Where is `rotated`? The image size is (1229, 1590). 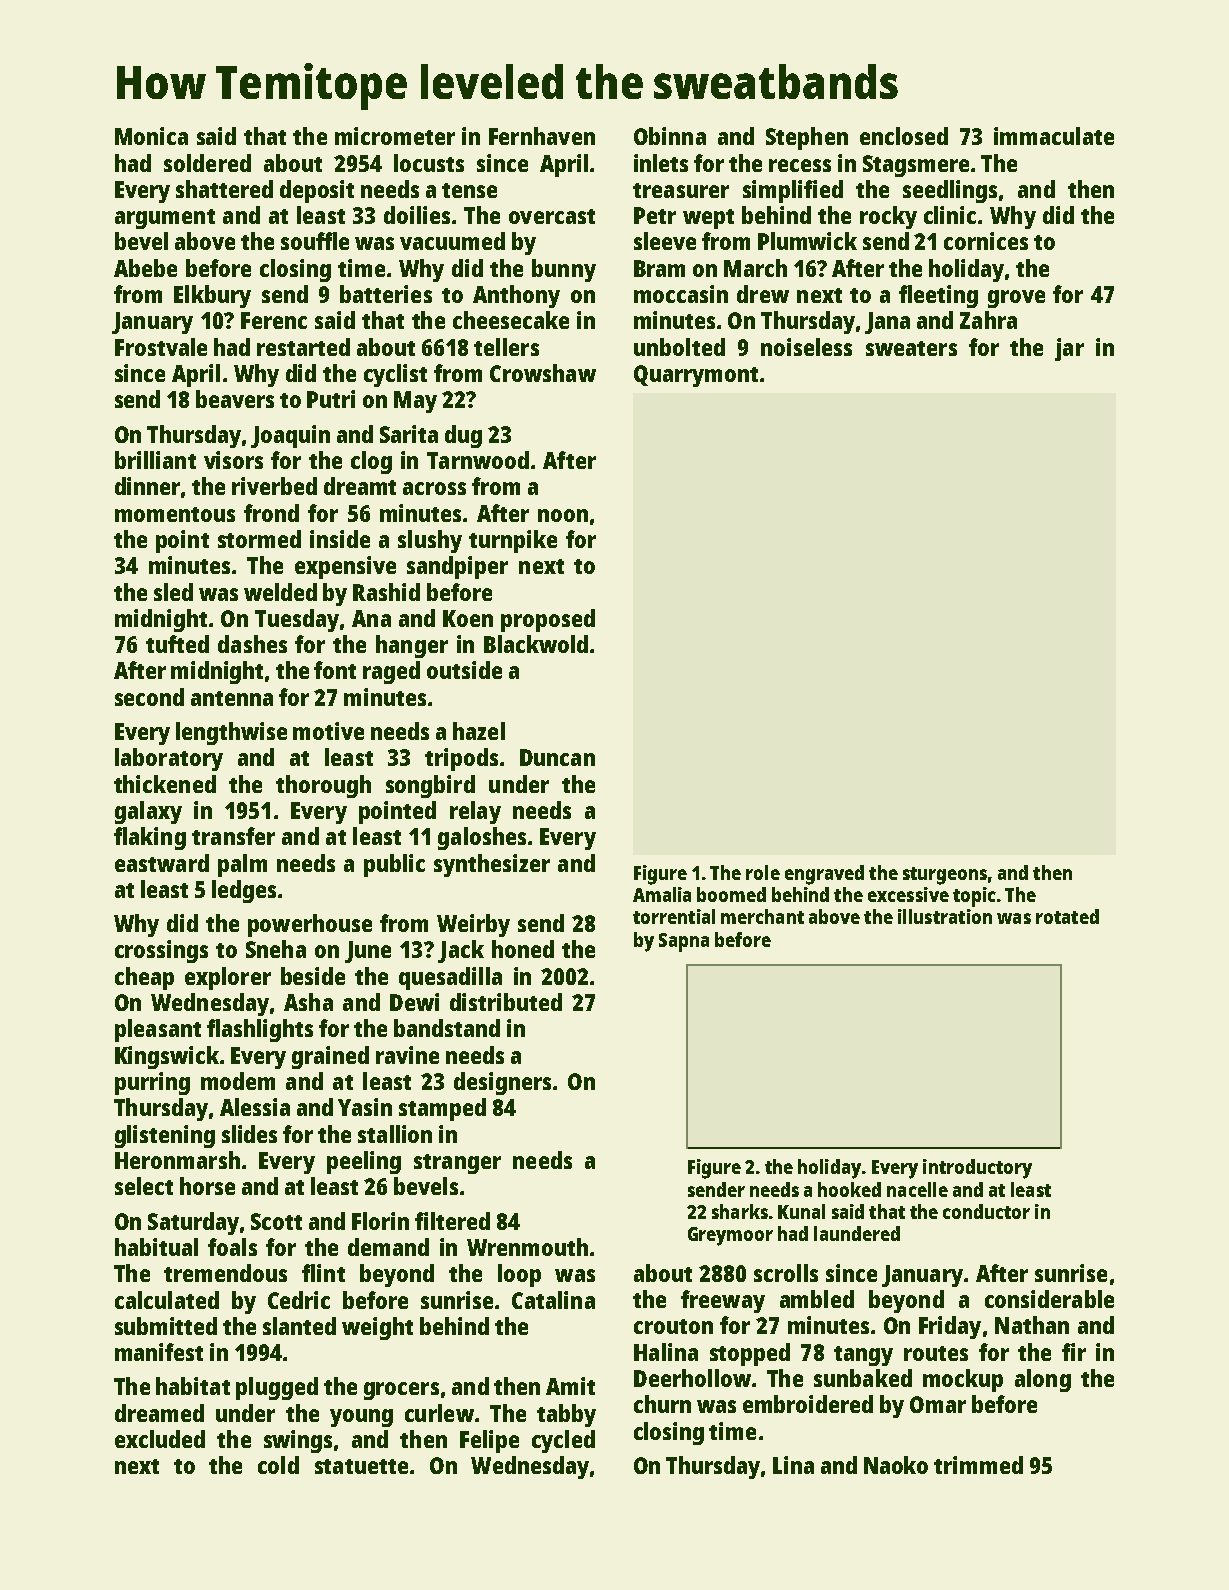
rotated is located at coordinates (1067, 916).
